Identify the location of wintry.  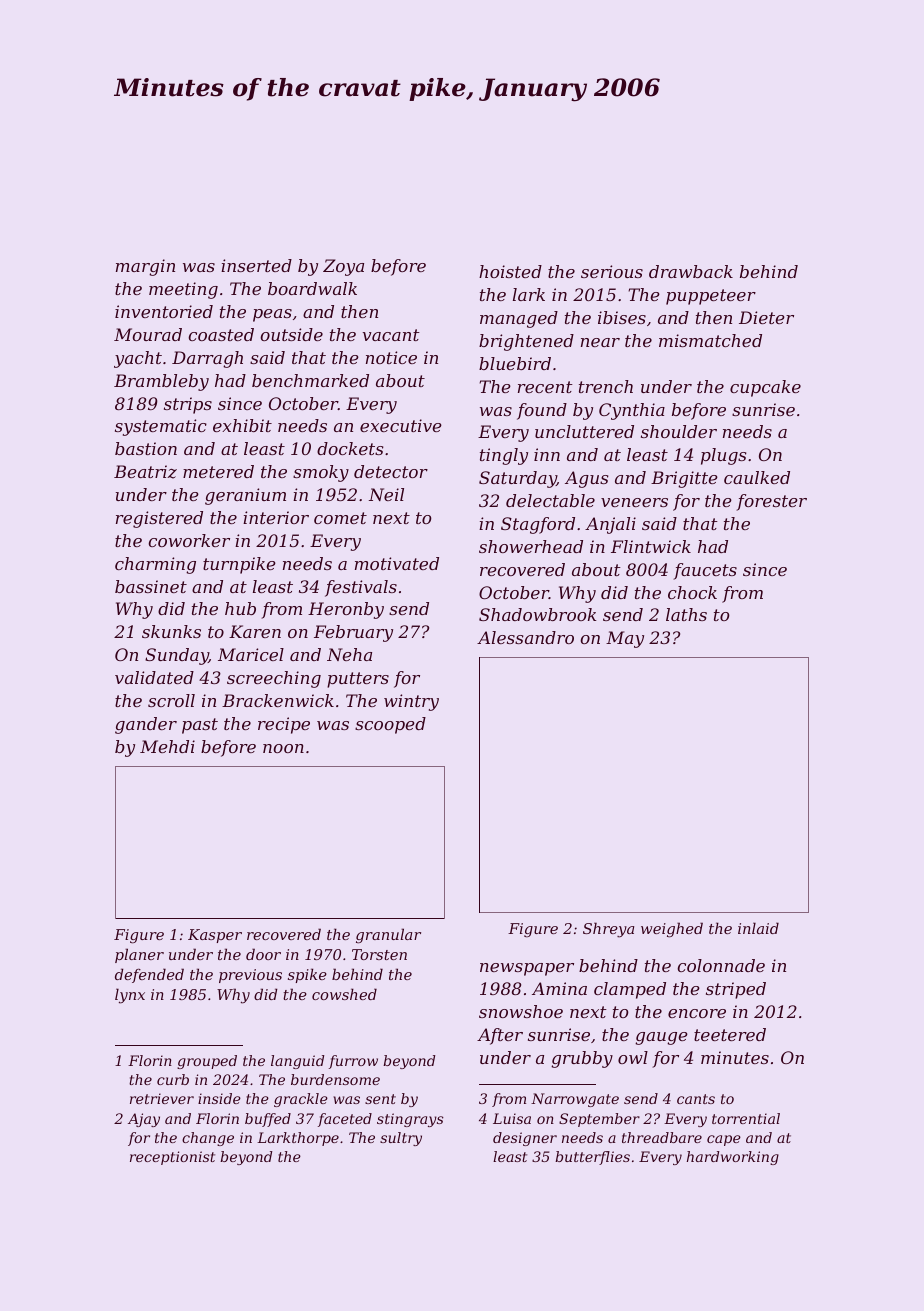
(411, 702).
